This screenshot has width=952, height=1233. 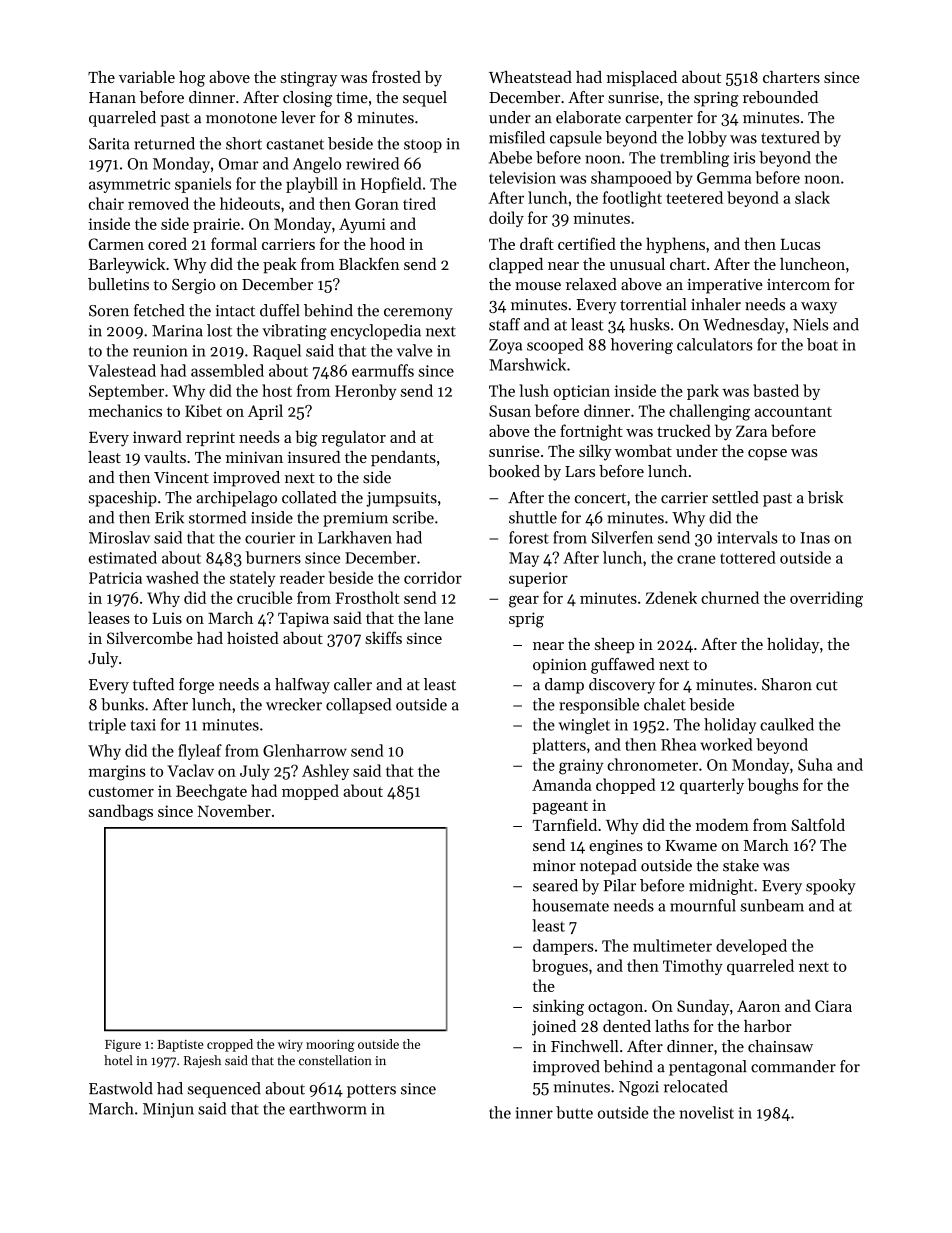 I want to click on wiry, so click(x=290, y=1046).
